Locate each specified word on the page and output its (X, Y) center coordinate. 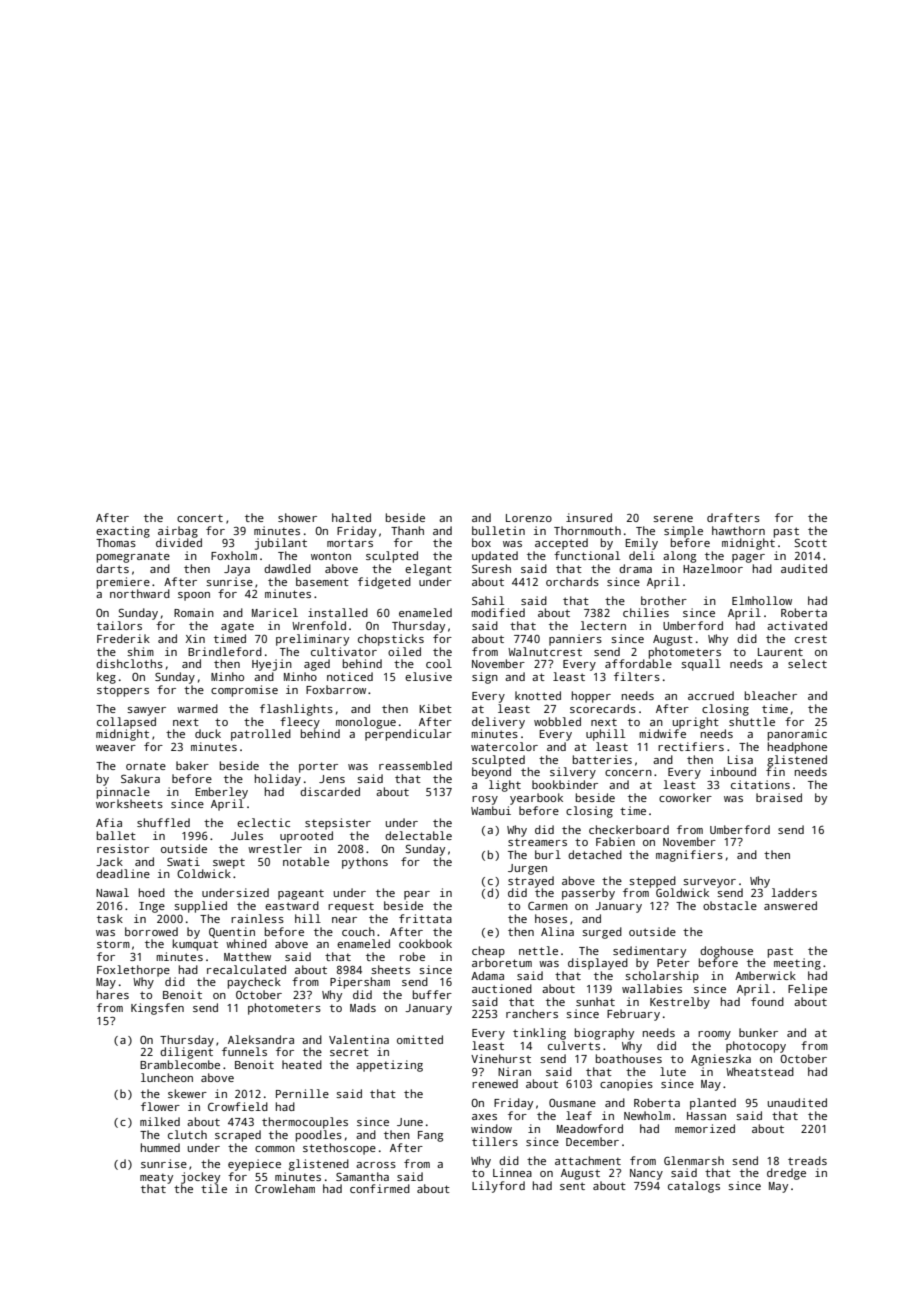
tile (214, 1188)
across (376, 1165)
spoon (194, 596)
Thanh (407, 530)
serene (673, 519)
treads (807, 1160)
